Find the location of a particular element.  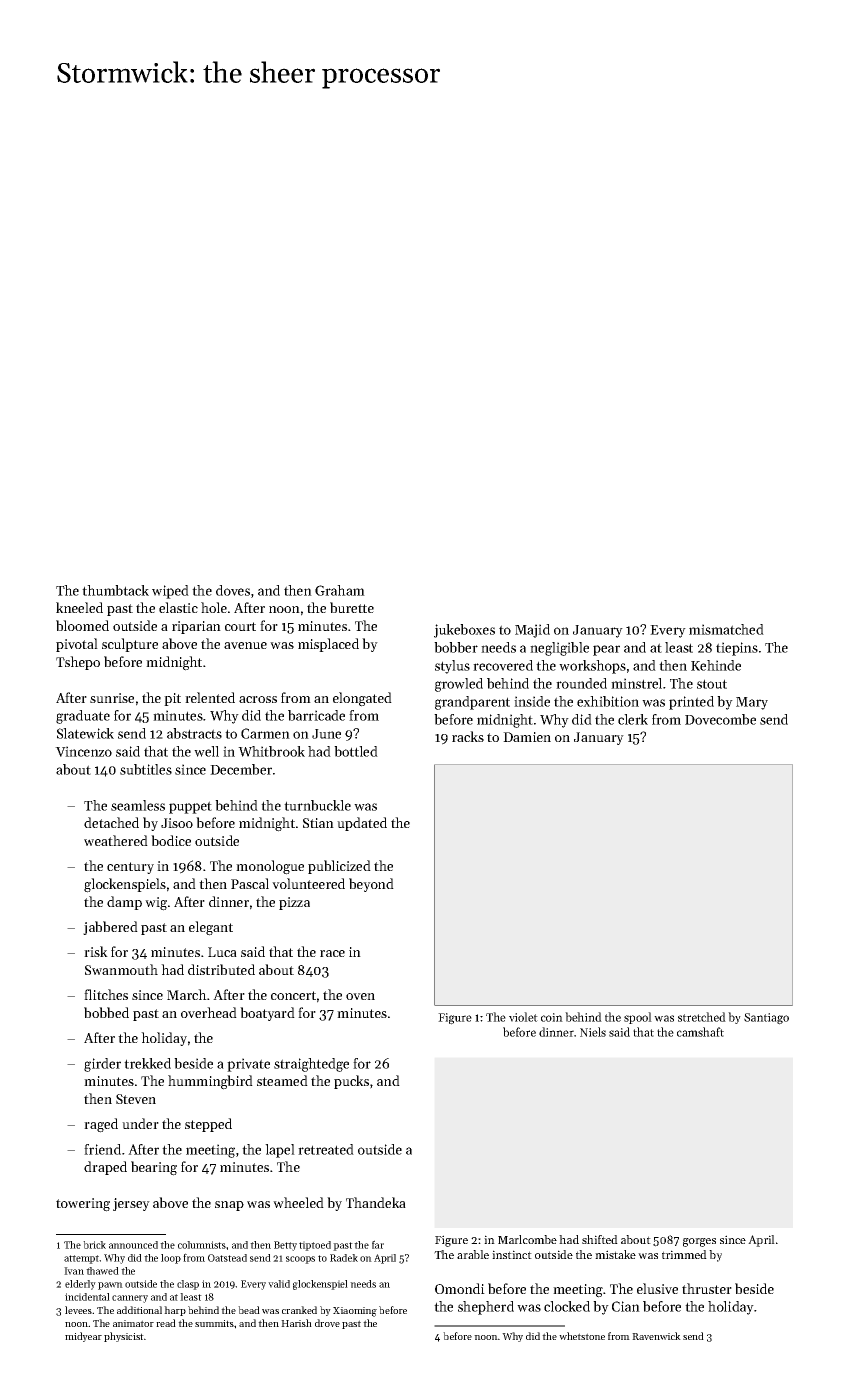

pear is located at coordinates (606, 650).
